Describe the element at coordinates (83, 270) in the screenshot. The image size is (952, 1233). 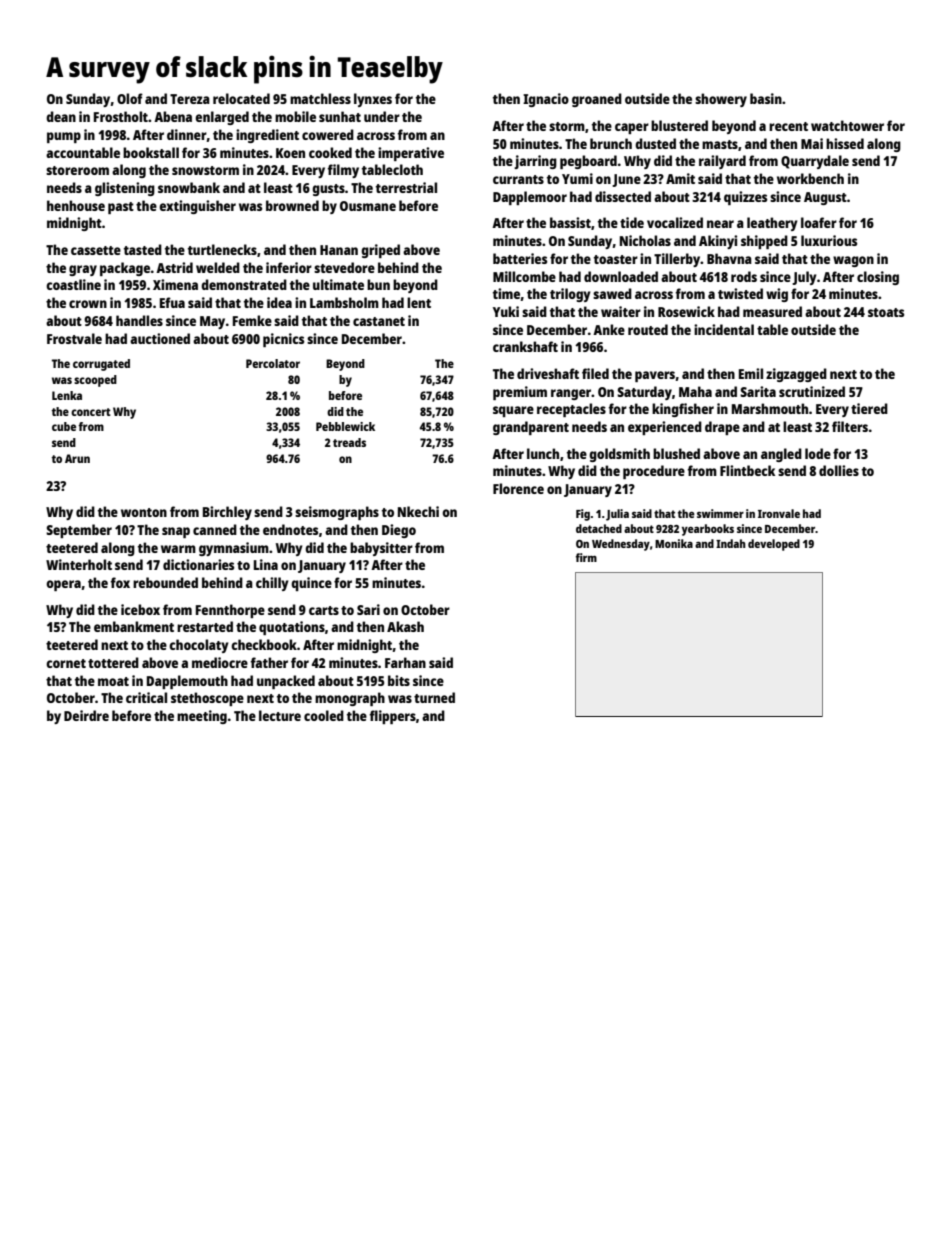
I see `gray` at that location.
